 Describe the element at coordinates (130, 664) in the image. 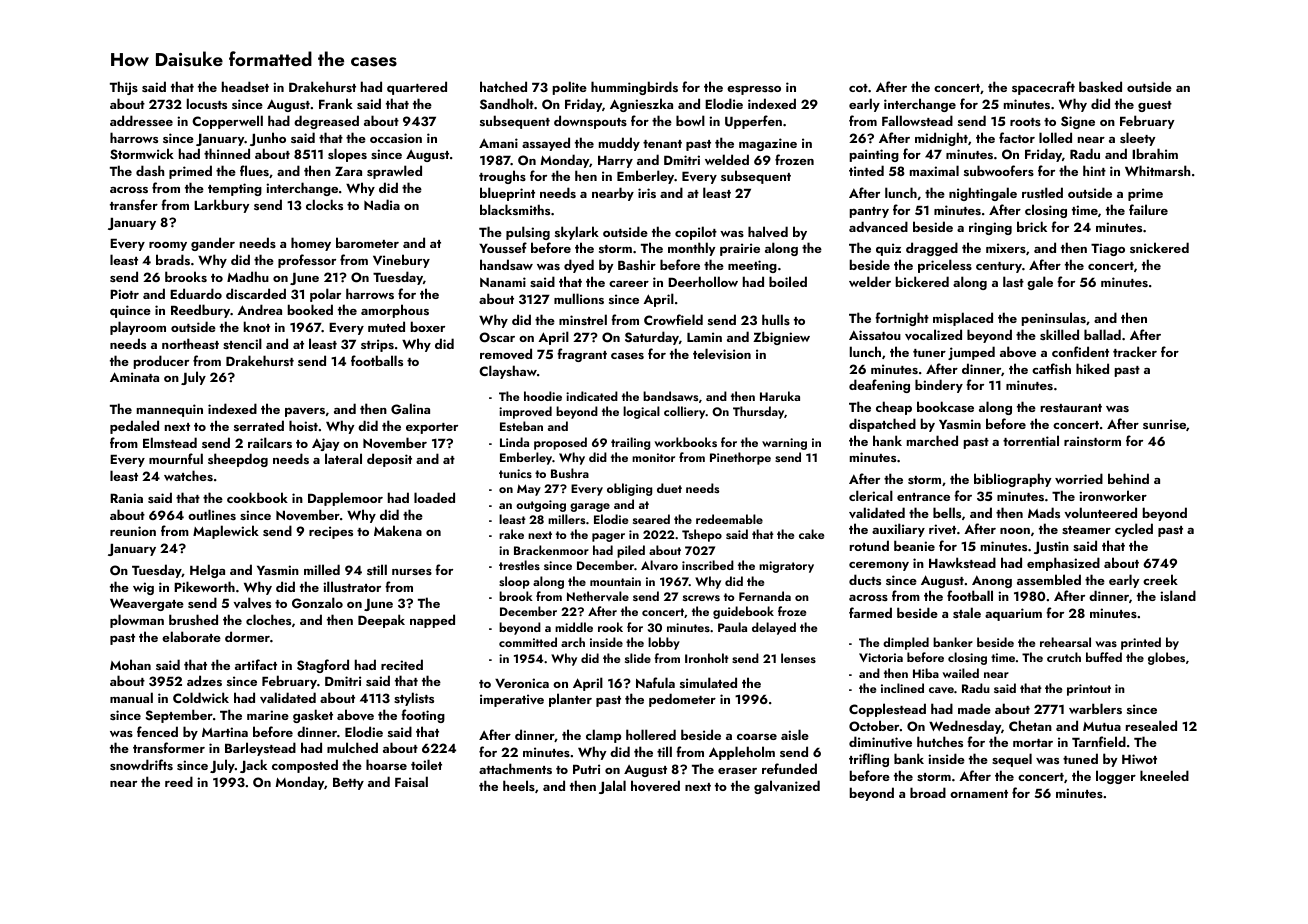

I see `Mohan` at that location.
